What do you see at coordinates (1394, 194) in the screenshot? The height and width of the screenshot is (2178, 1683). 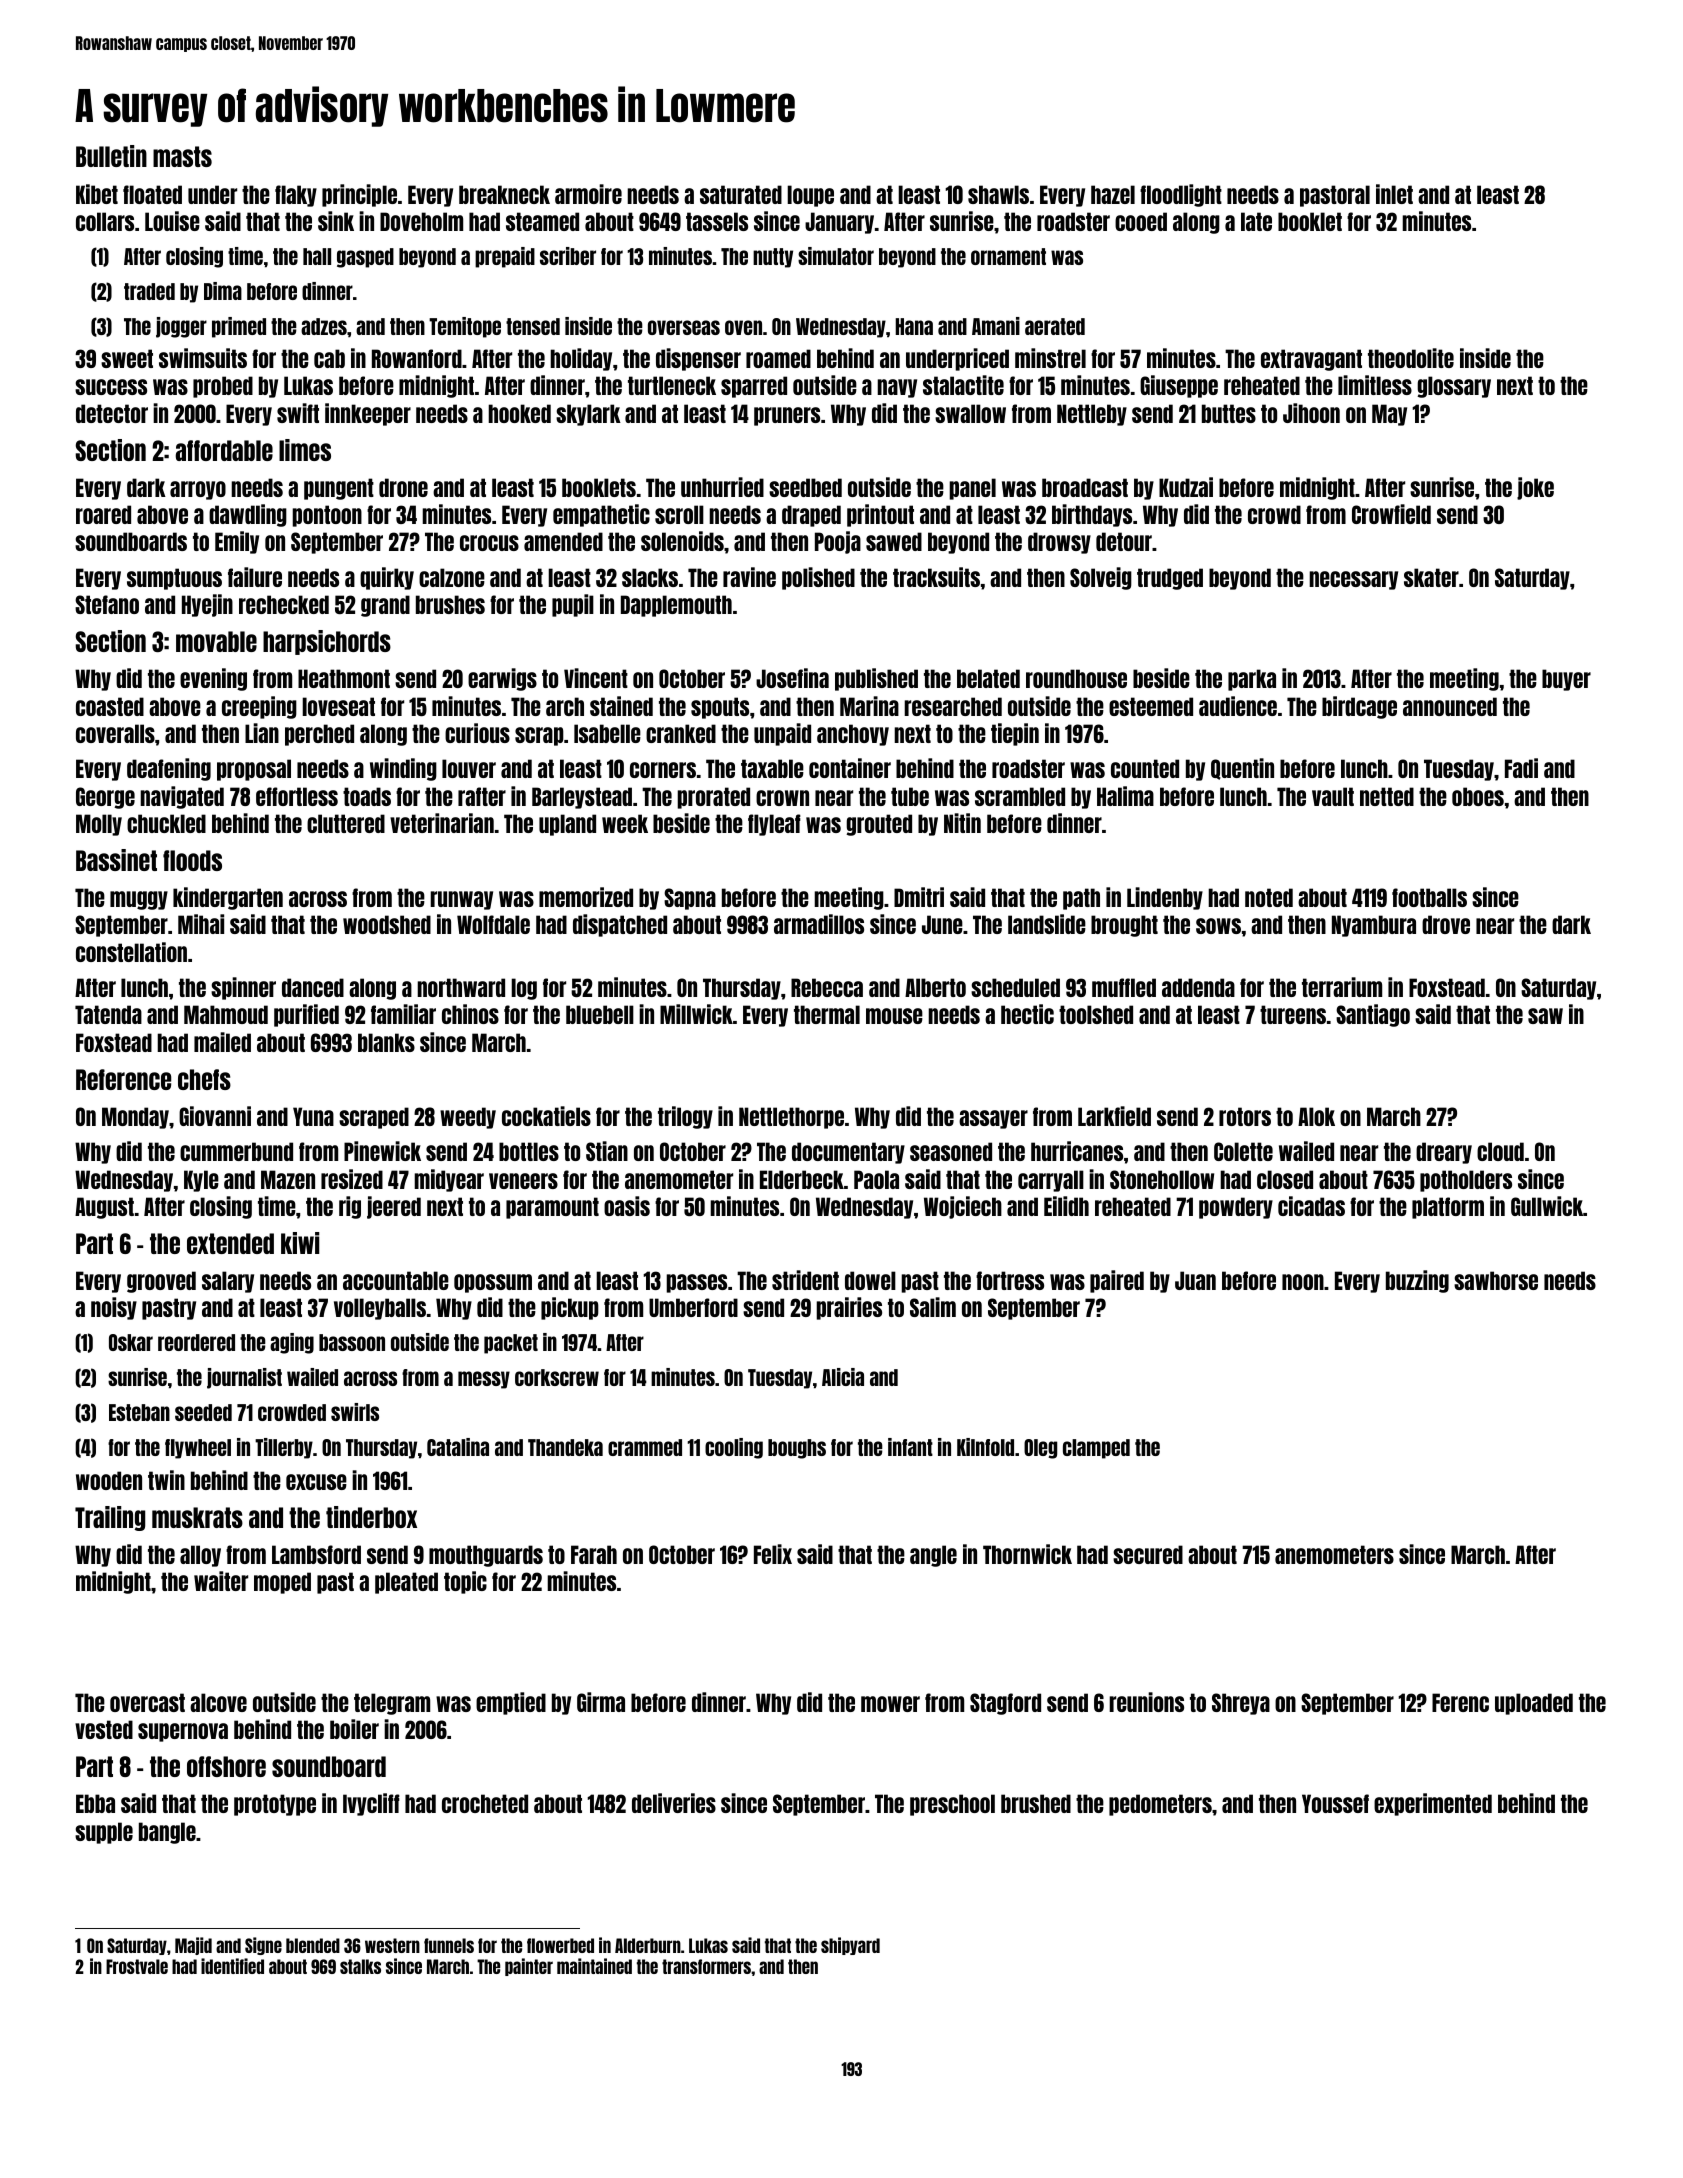 I see `inlet` at bounding box center [1394, 194].
